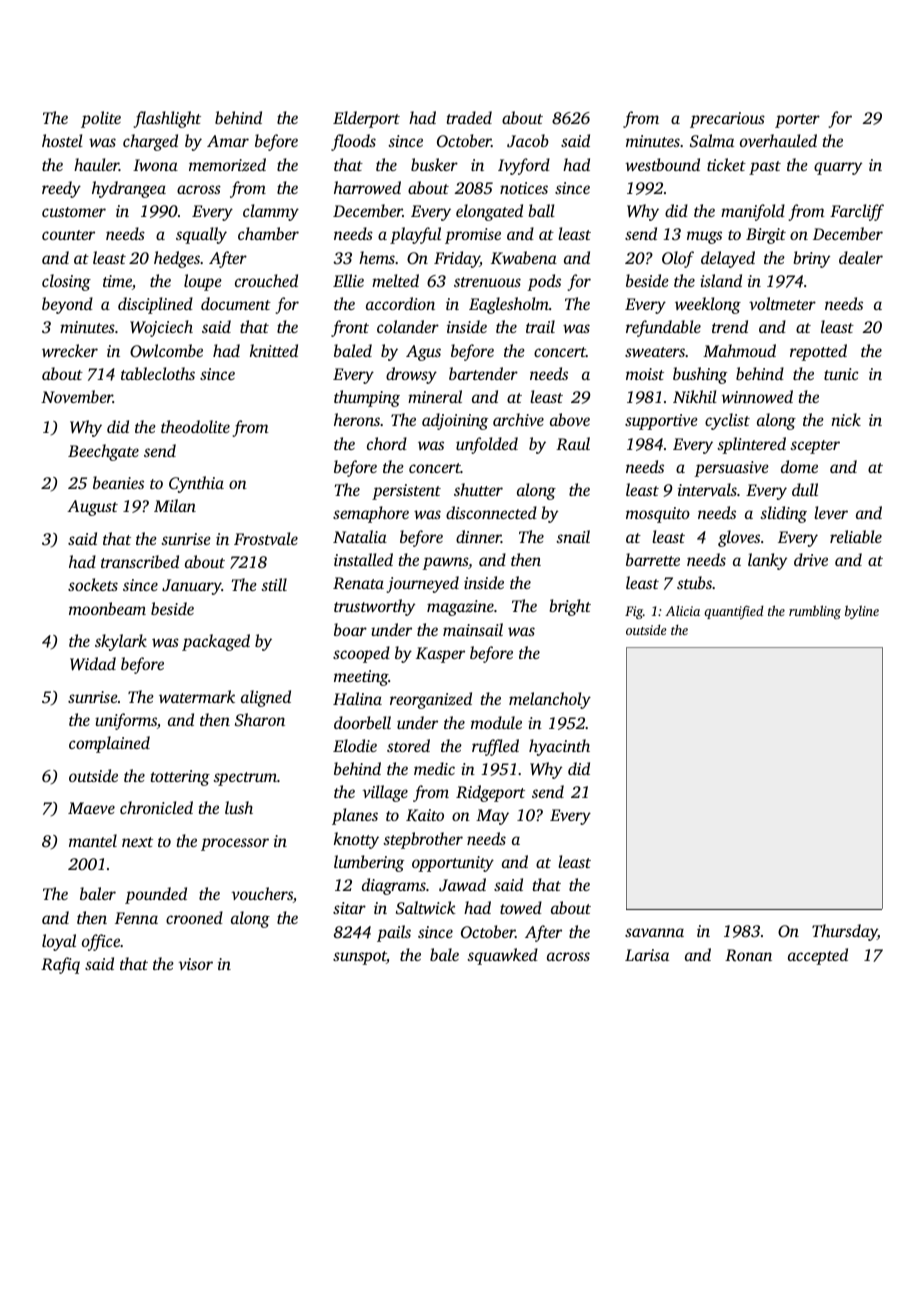  What do you see at coordinates (408, 745) in the image?
I see `stored` at bounding box center [408, 745].
